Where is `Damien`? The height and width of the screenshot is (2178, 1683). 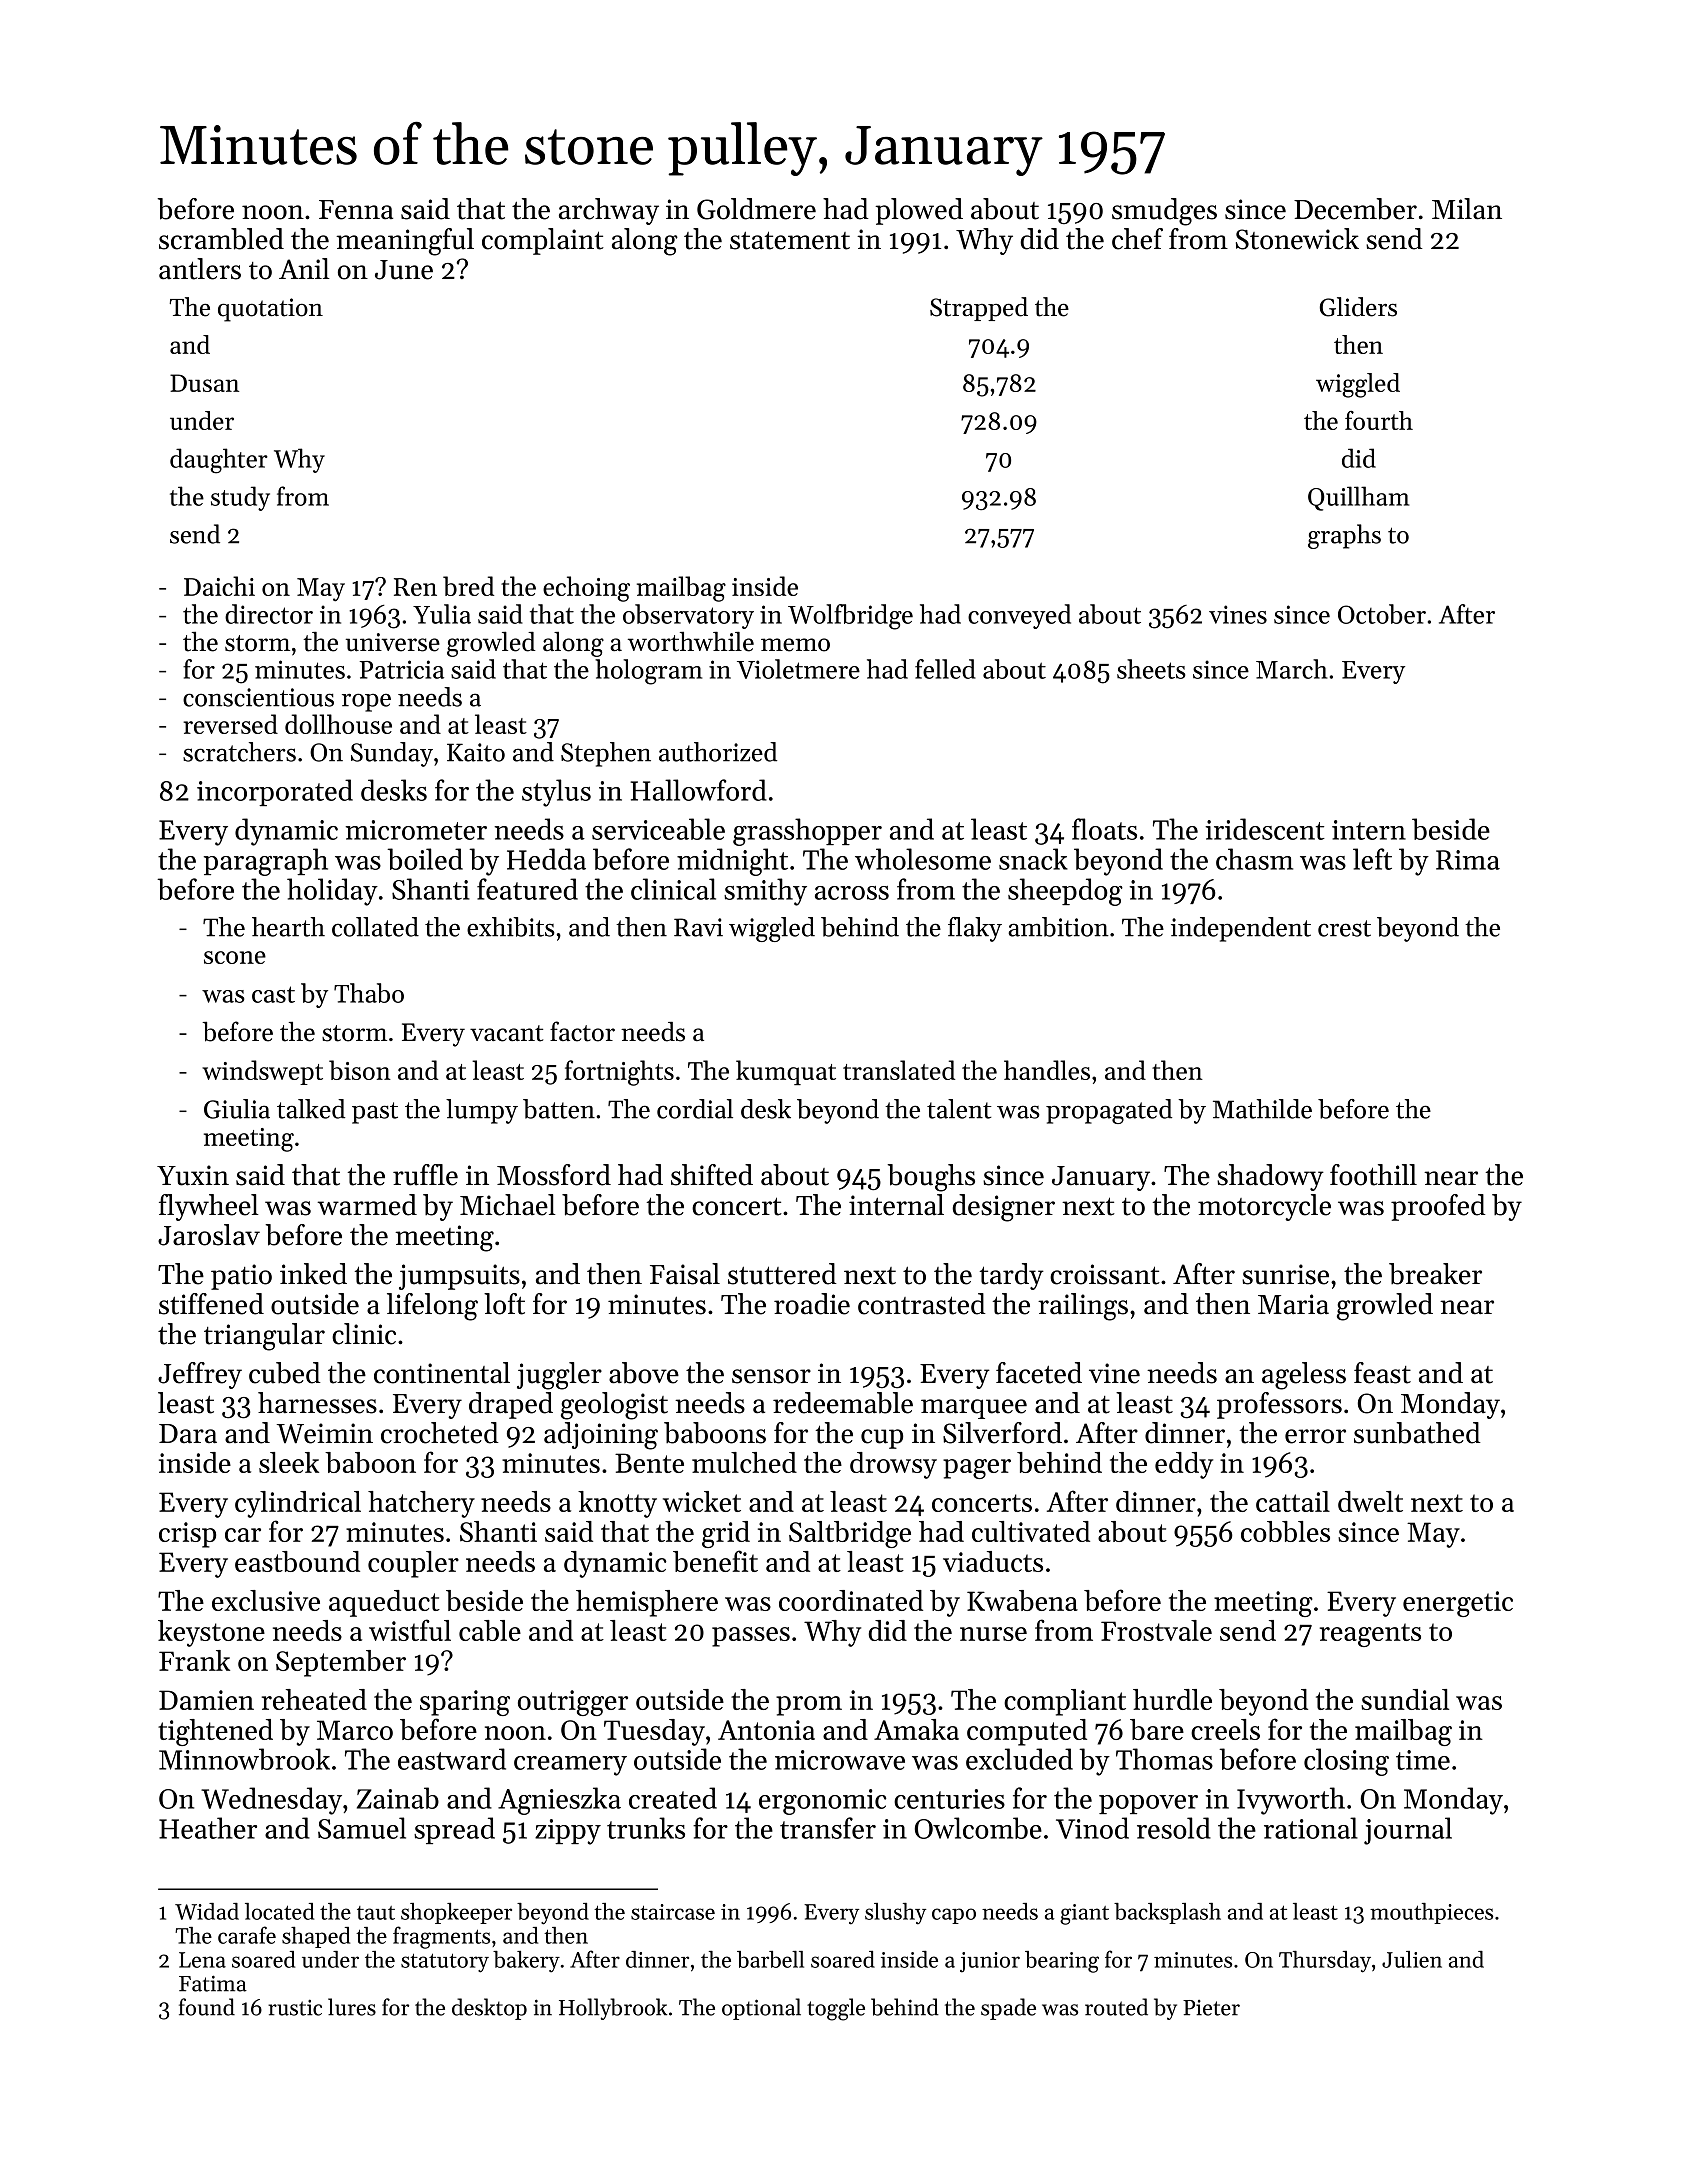
Damien is located at coordinates (206, 1700).
